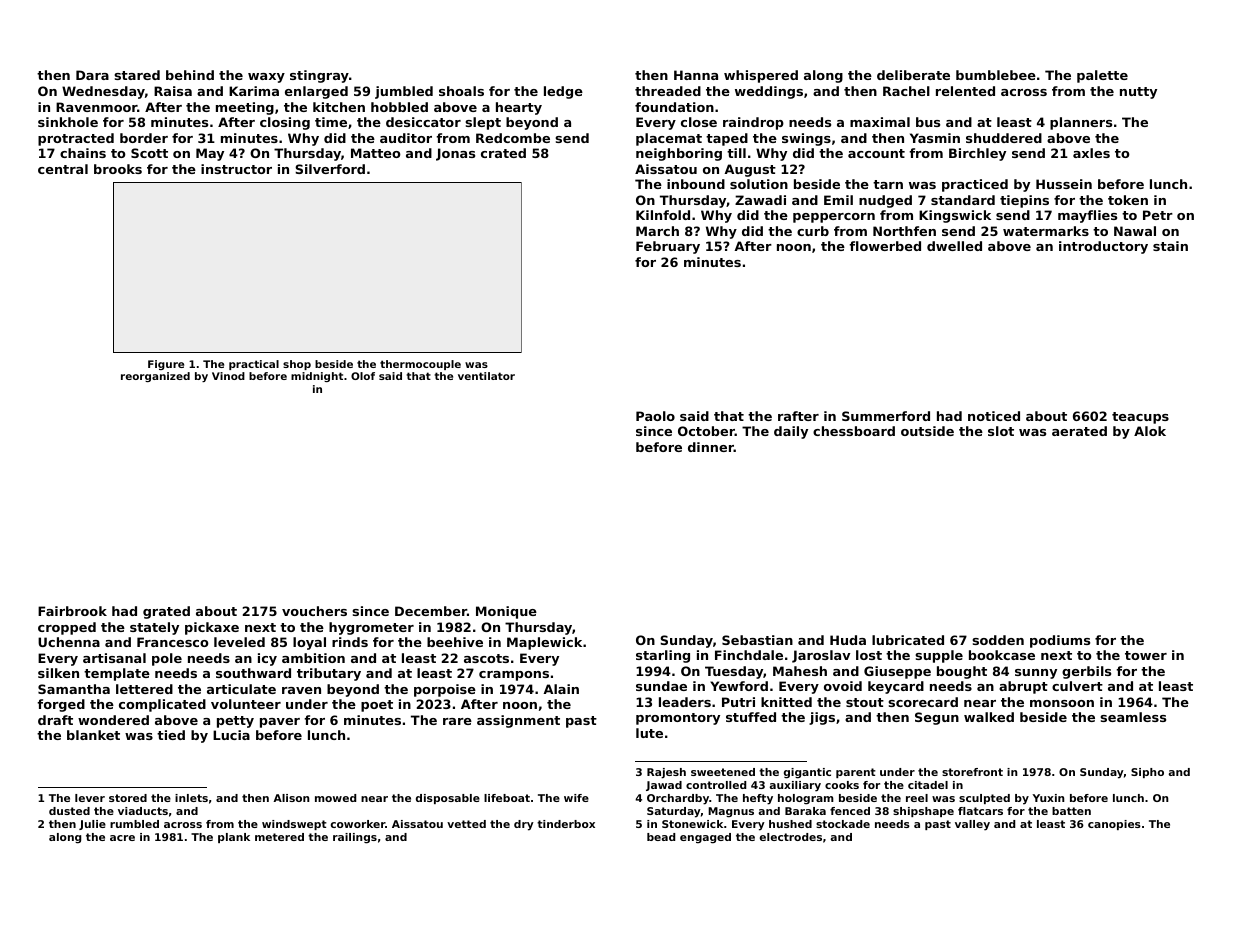 The width and height of the screenshot is (1233, 952). Describe the element at coordinates (234, 838) in the screenshot. I see `plank` at that location.
